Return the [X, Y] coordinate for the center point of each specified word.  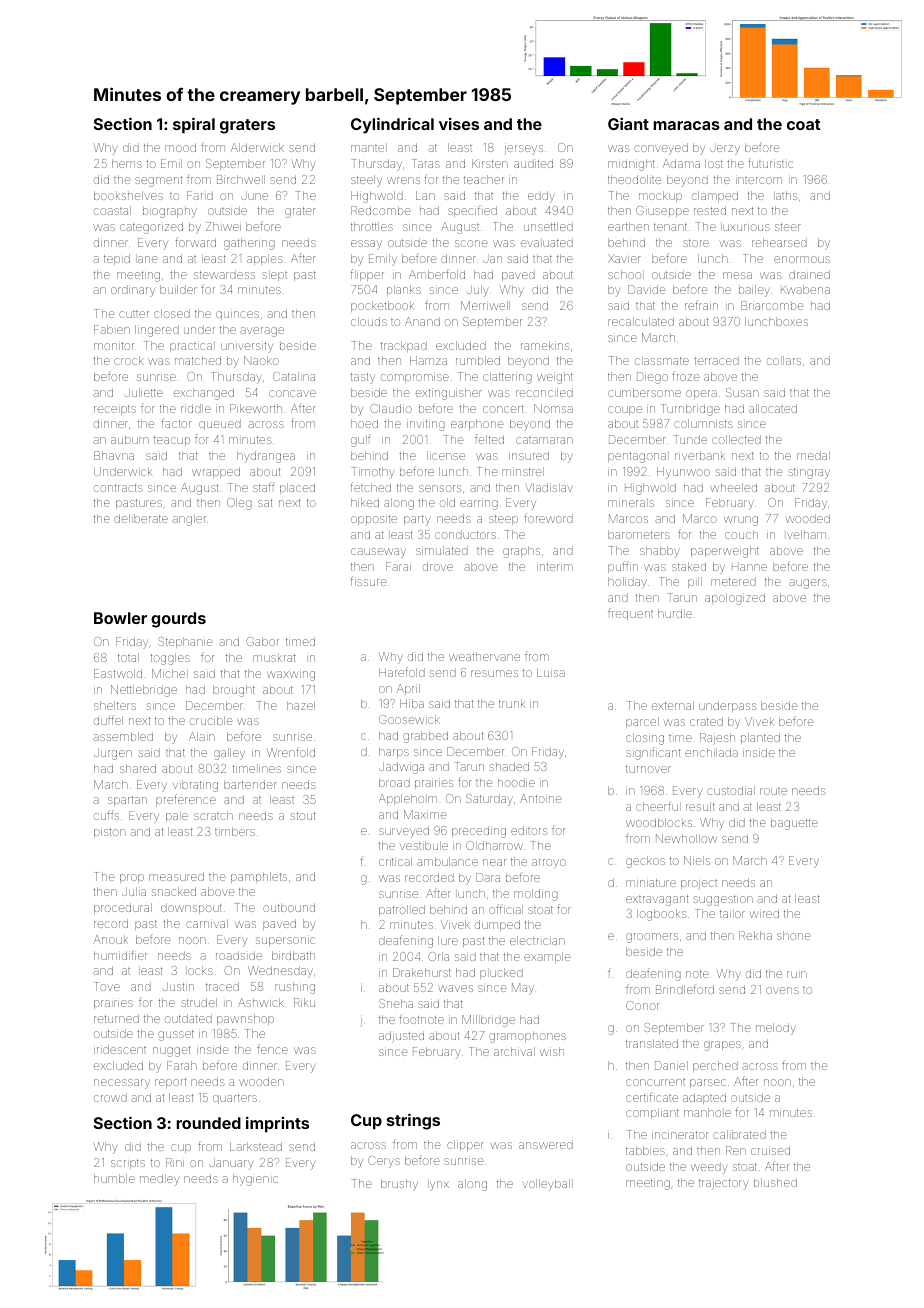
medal [813, 455]
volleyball [546, 1185]
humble [114, 1178]
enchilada [711, 752]
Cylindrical [392, 125]
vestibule [424, 845]
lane [147, 259]
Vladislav [549, 487]
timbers [235, 831]
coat [803, 124]
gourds [178, 620]
